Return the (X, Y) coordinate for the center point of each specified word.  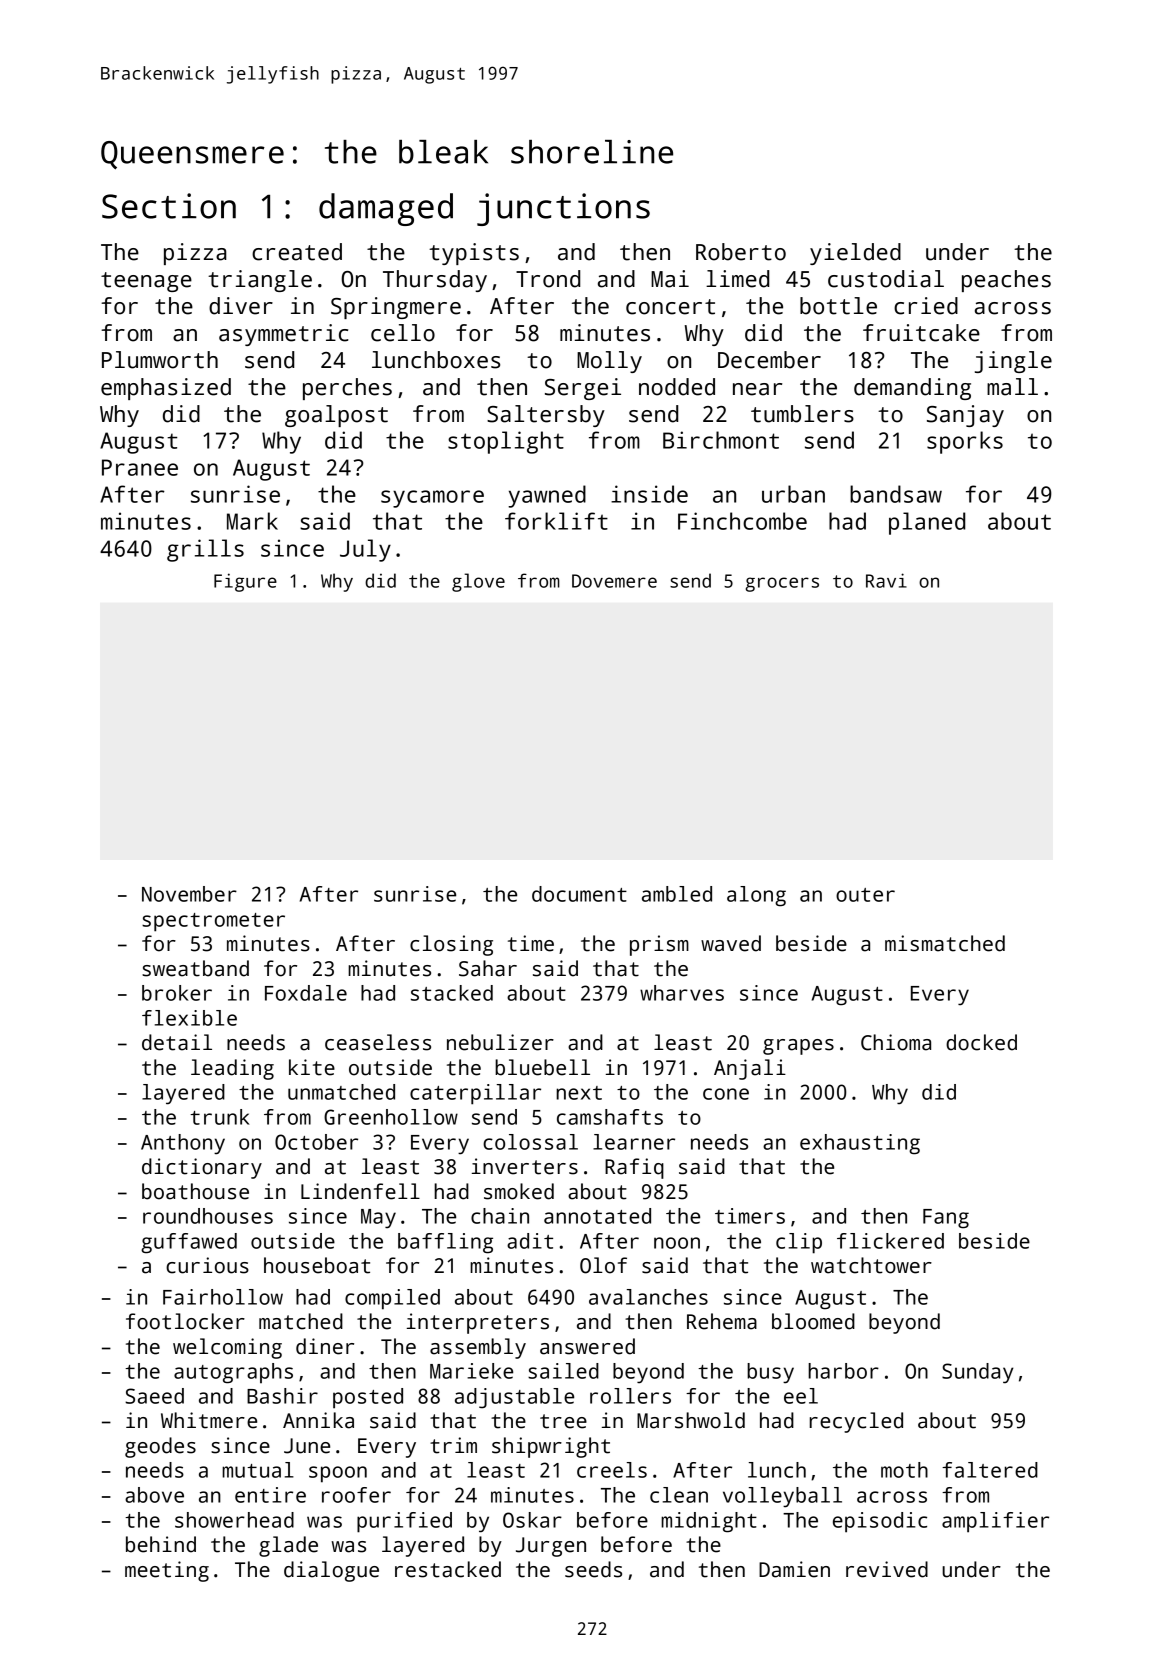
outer (865, 895)
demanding (912, 389)
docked (981, 1042)
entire (270, 1495)
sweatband (195, 968)
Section (169, 206)
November (189, 894)
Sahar (488, 968)
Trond (548, 279)
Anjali (750, 1069)
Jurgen (551, 1547)
